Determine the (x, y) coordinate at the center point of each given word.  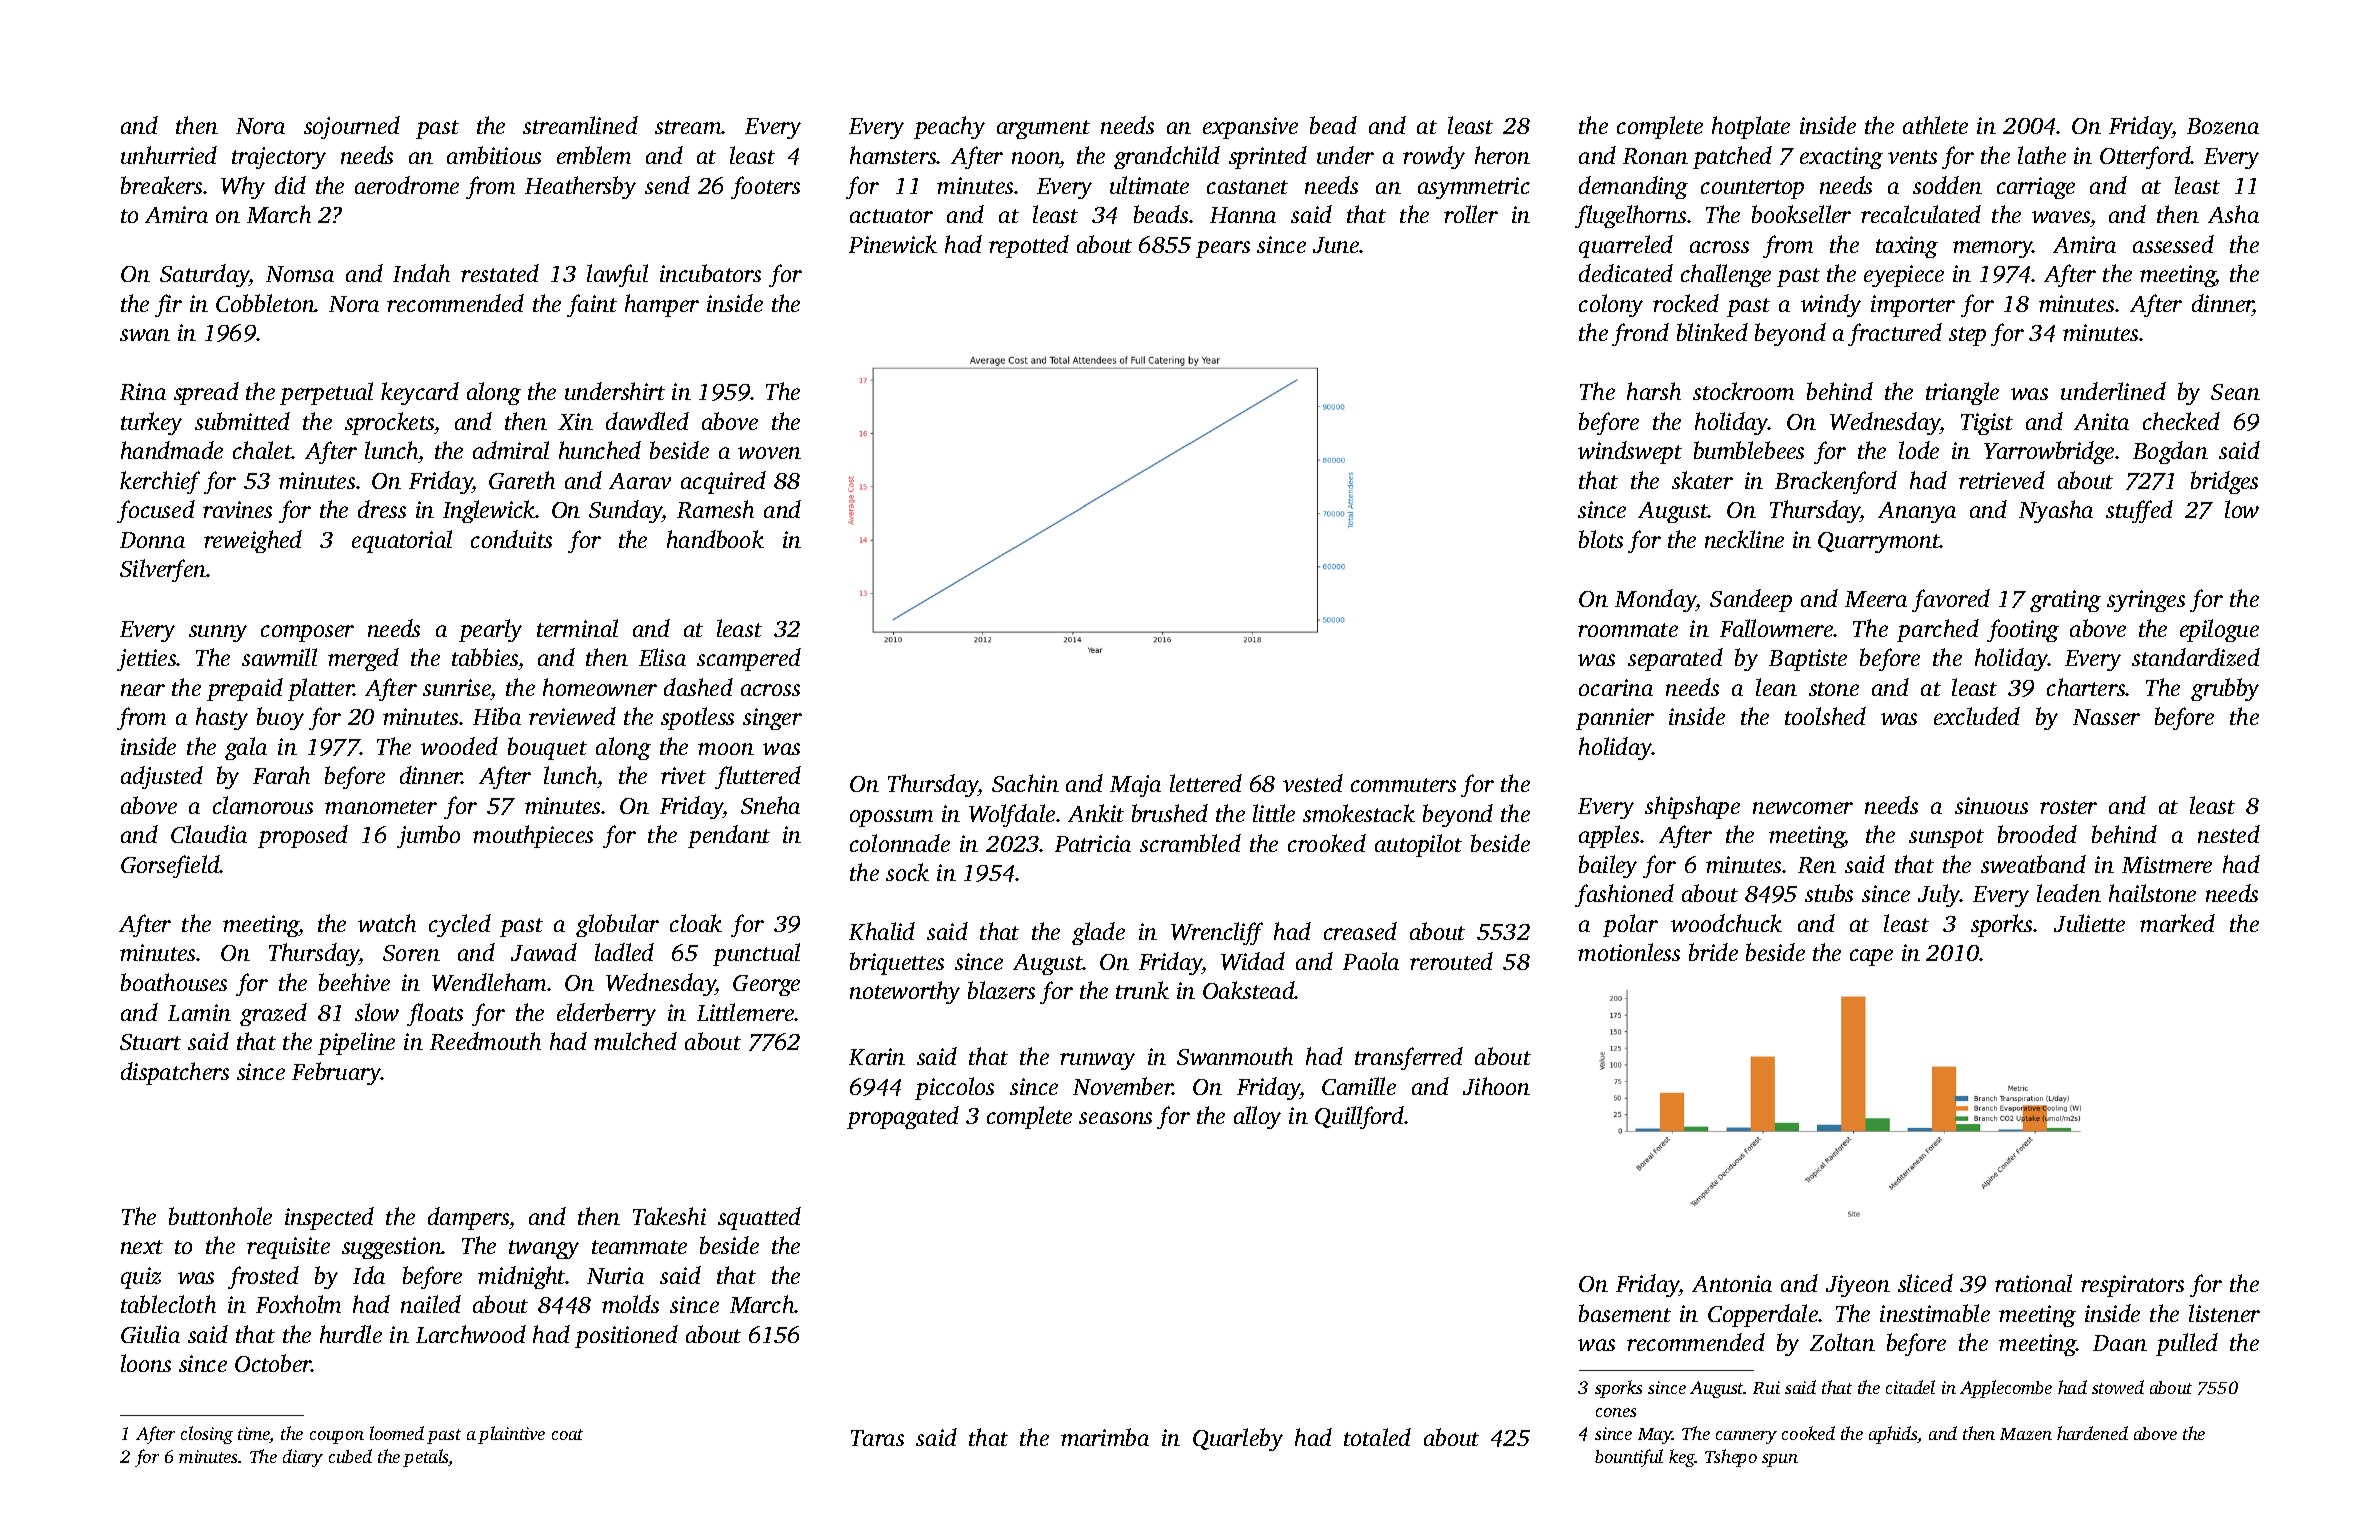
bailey (1608, 866)
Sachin (1025, 783)
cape (1871, 957)
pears (1223, 249)
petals (426, 1458)
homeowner (600, 687)
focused (156, 511)
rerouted (1451, 961)
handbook (715, 539)
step (1967, 336)
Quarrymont (1879, 542)
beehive (354, 982)
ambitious (494, 155)
